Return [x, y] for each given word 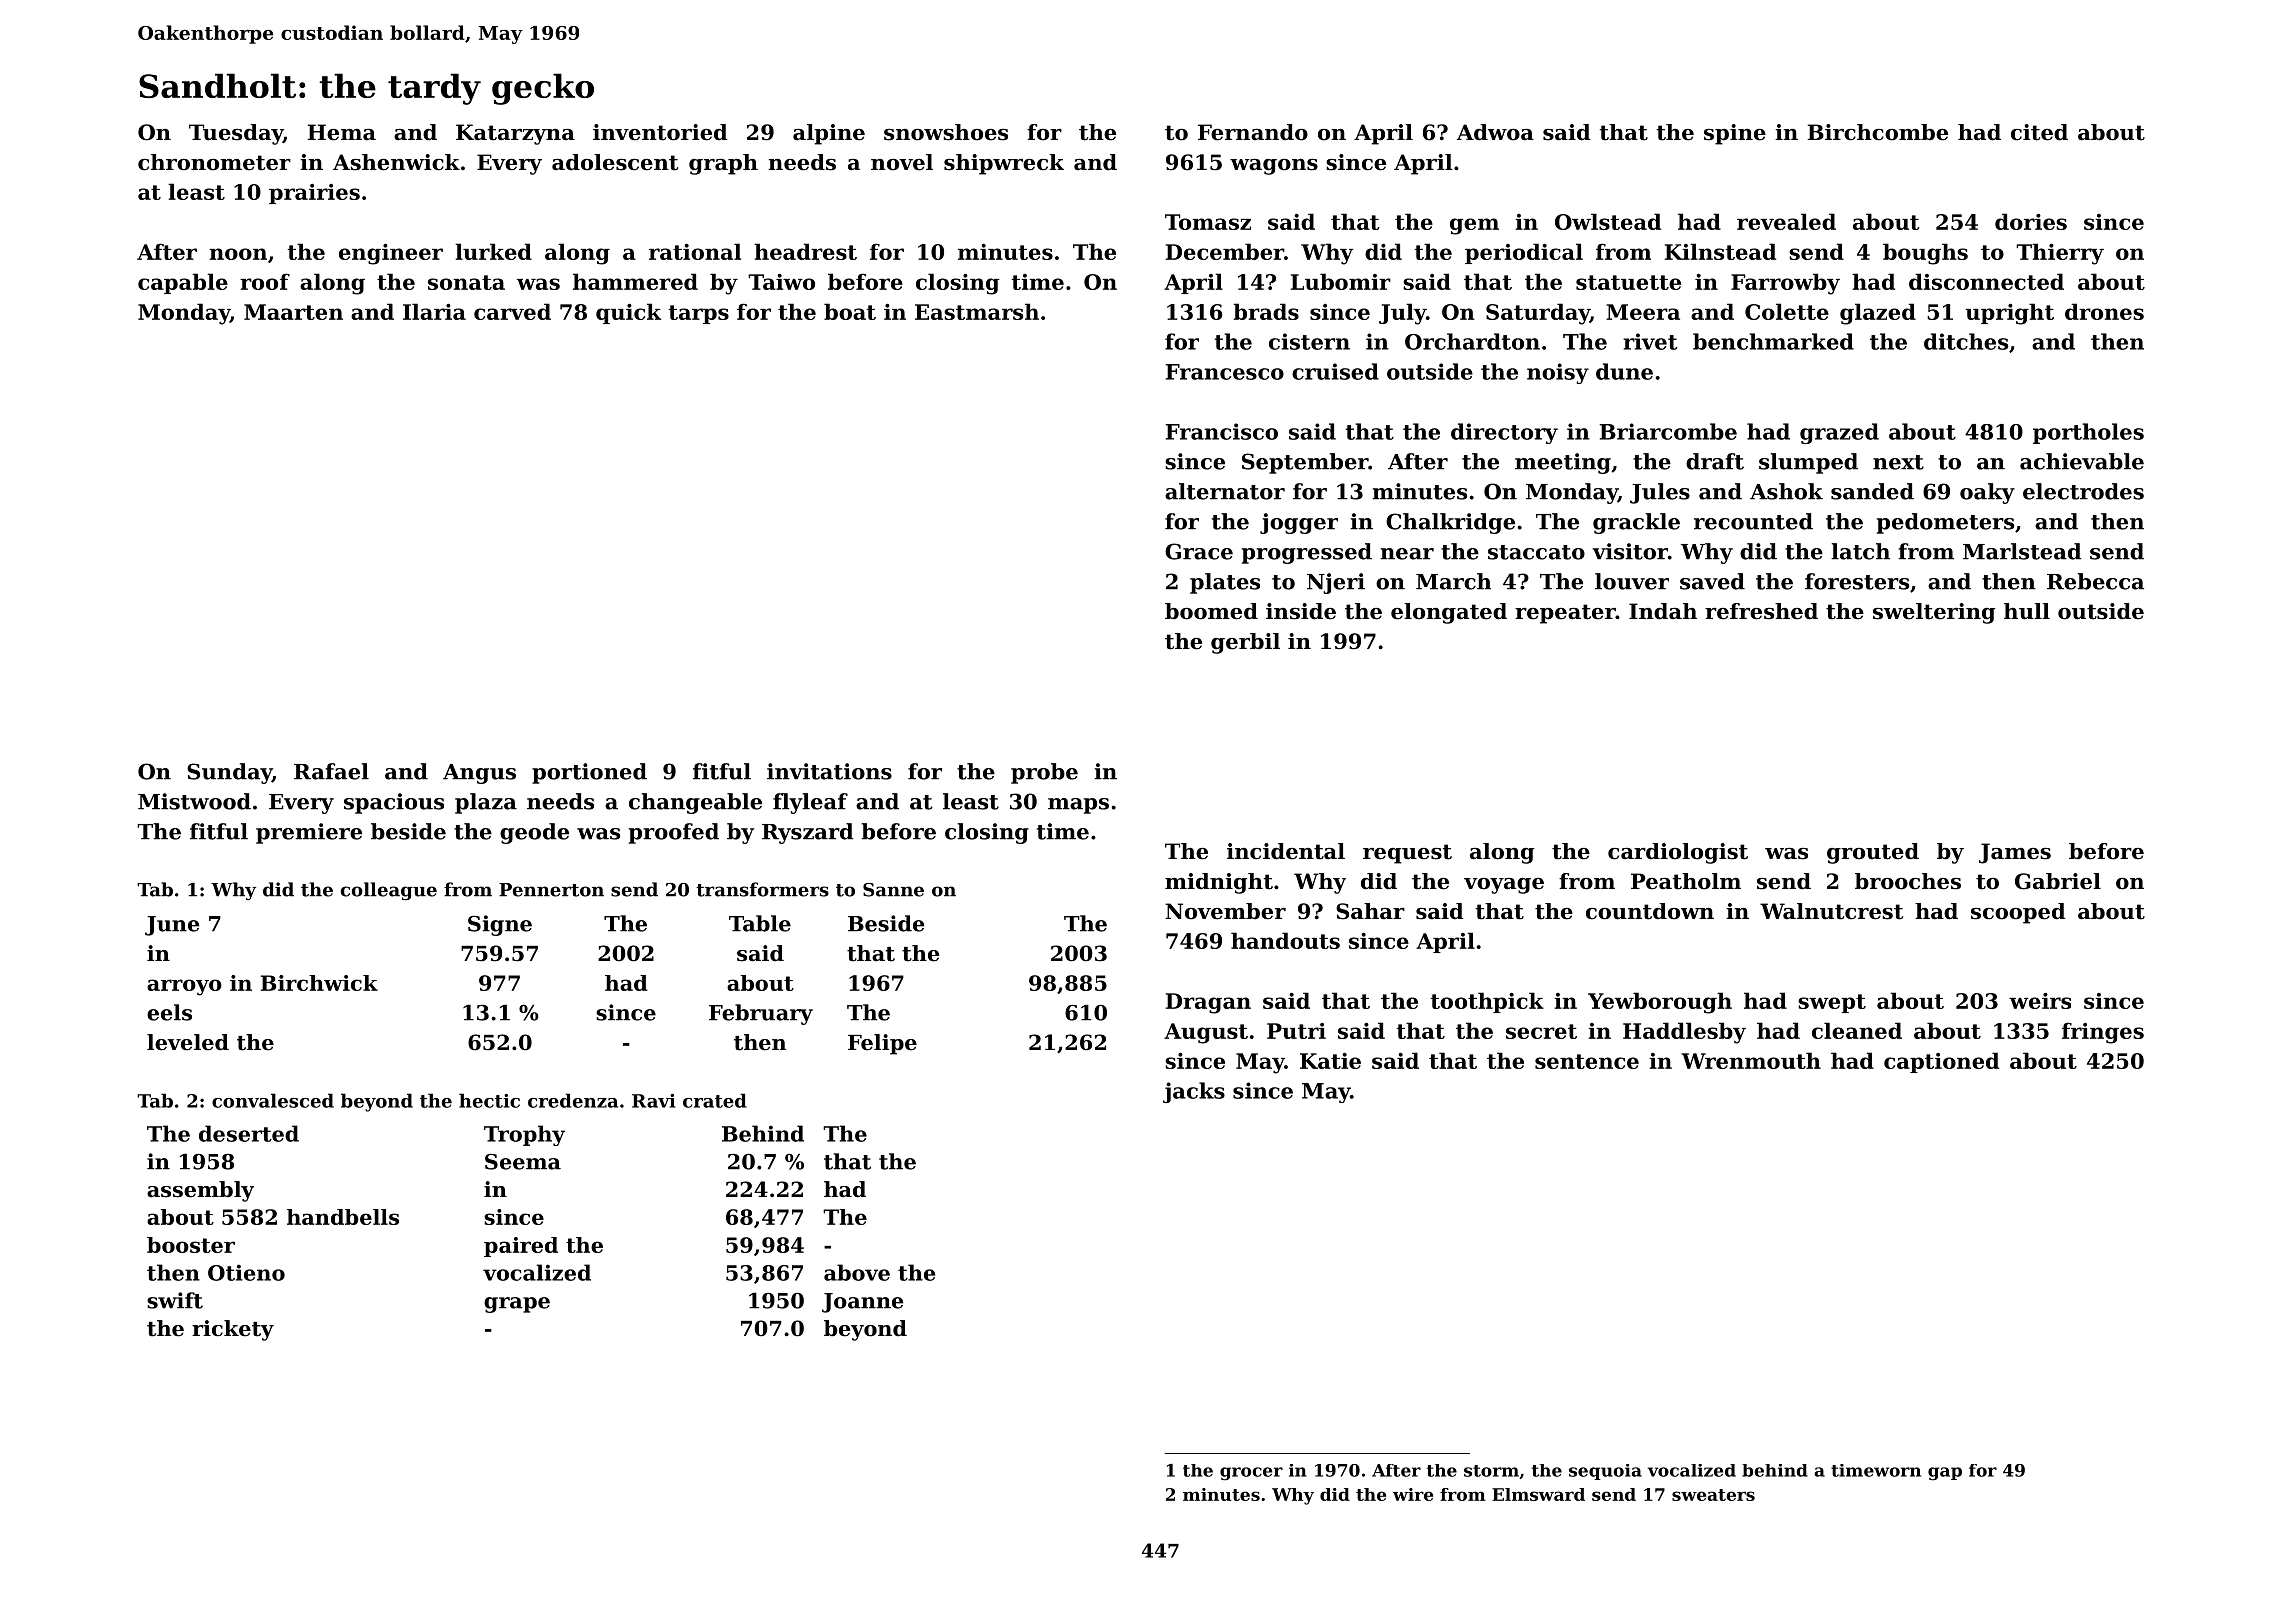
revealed [1786, 221]
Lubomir [1341, 281]
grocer [1251, 1474]
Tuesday [236, 134]
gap [1945, 1474]
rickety [233, 1330]
